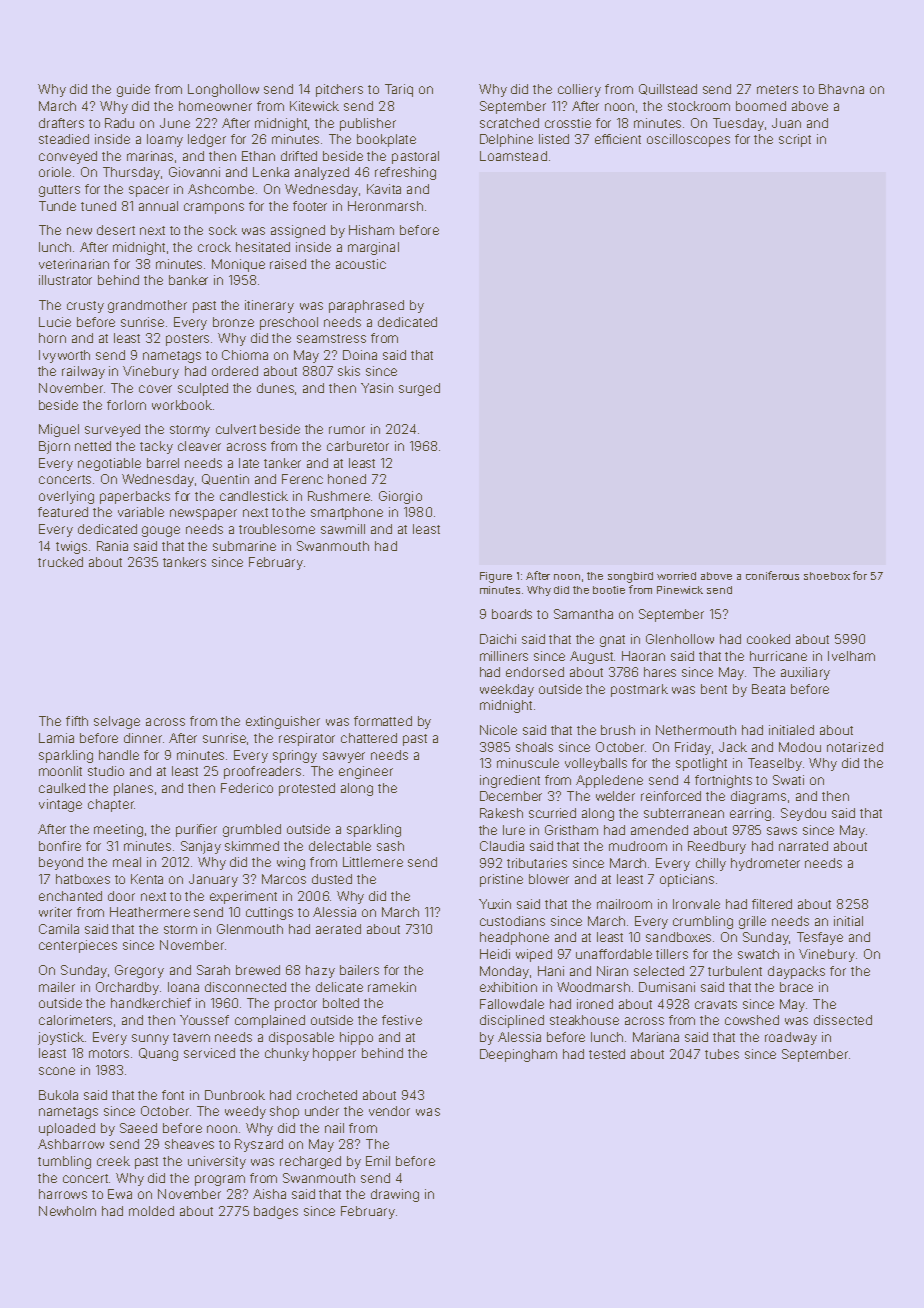 The width and height of the screenshot is (924, 1308). What do you see at coordinates (71, 547) in the screenshot?
I see `twigs` at bounding box center [71, 547].
